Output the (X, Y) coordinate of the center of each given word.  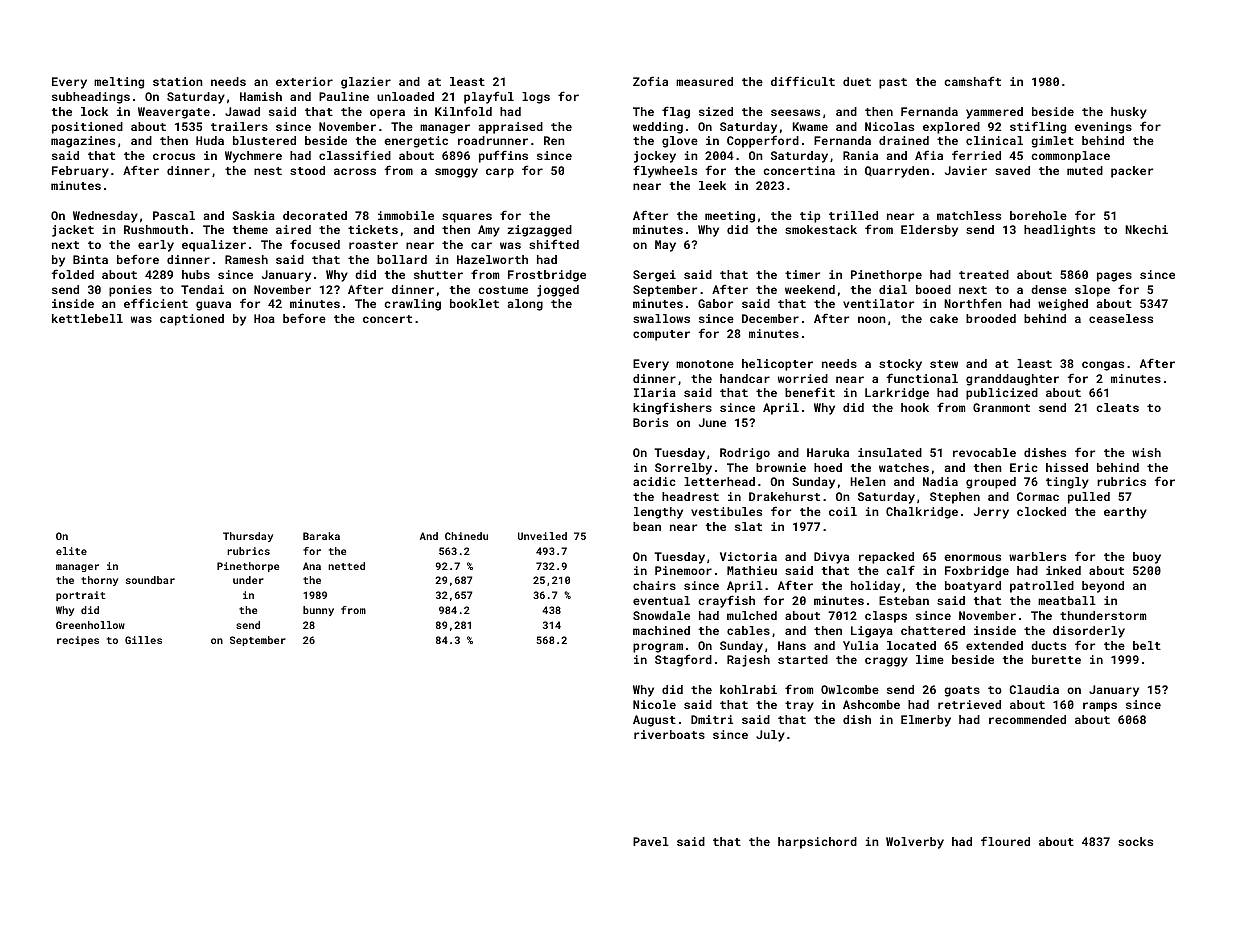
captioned (192, 320)
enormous (972, 557)
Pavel (651, 841)
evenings (1103, 128)
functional (922, 378)
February (80, 172)
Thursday (248, 537)
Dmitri (712, 719)
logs (536, 98)
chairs (654, 585)
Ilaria (655, 392)
